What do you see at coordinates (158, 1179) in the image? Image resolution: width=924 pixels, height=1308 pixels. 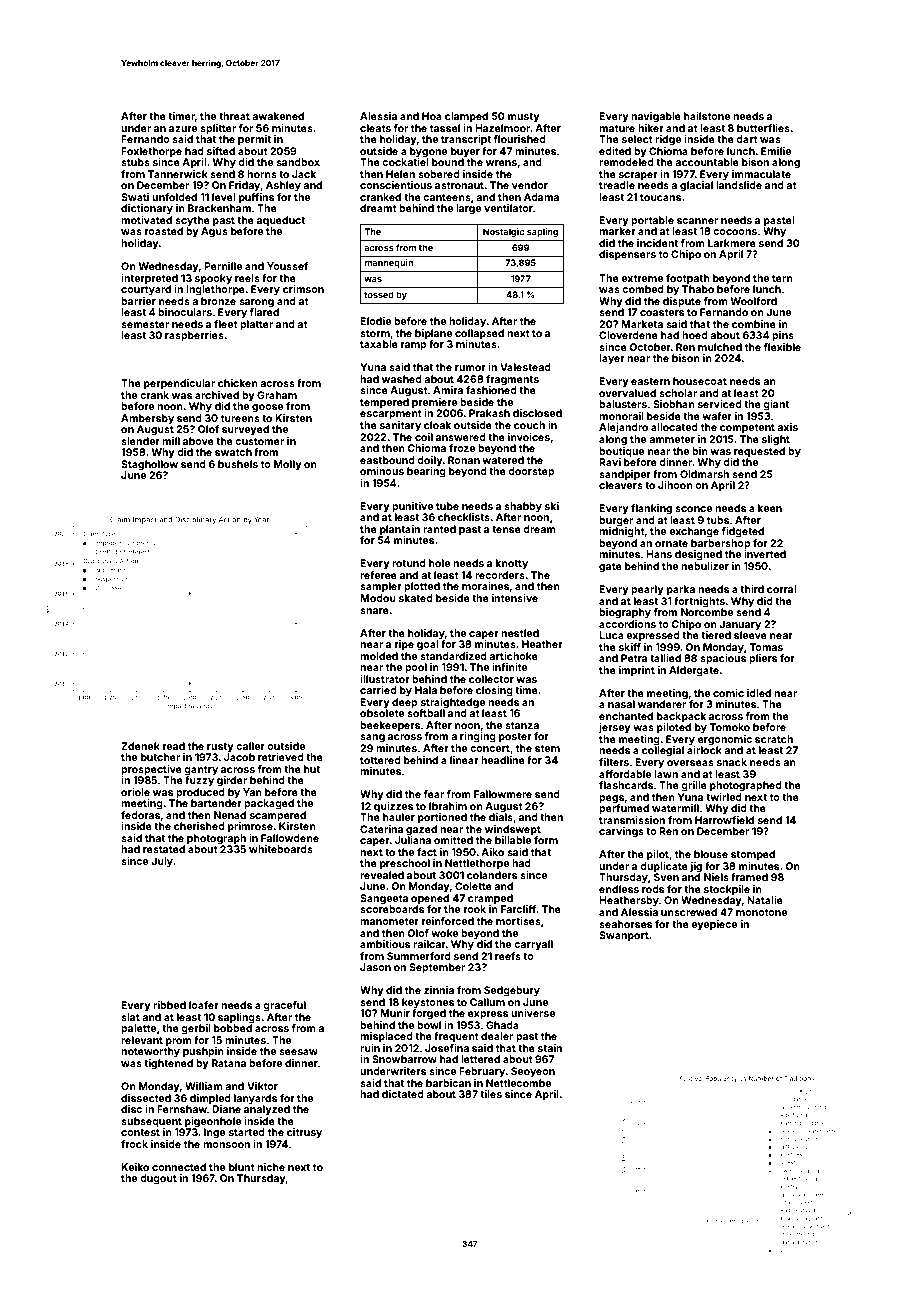 I see `dugout` at bounding box center [158, 1179].
